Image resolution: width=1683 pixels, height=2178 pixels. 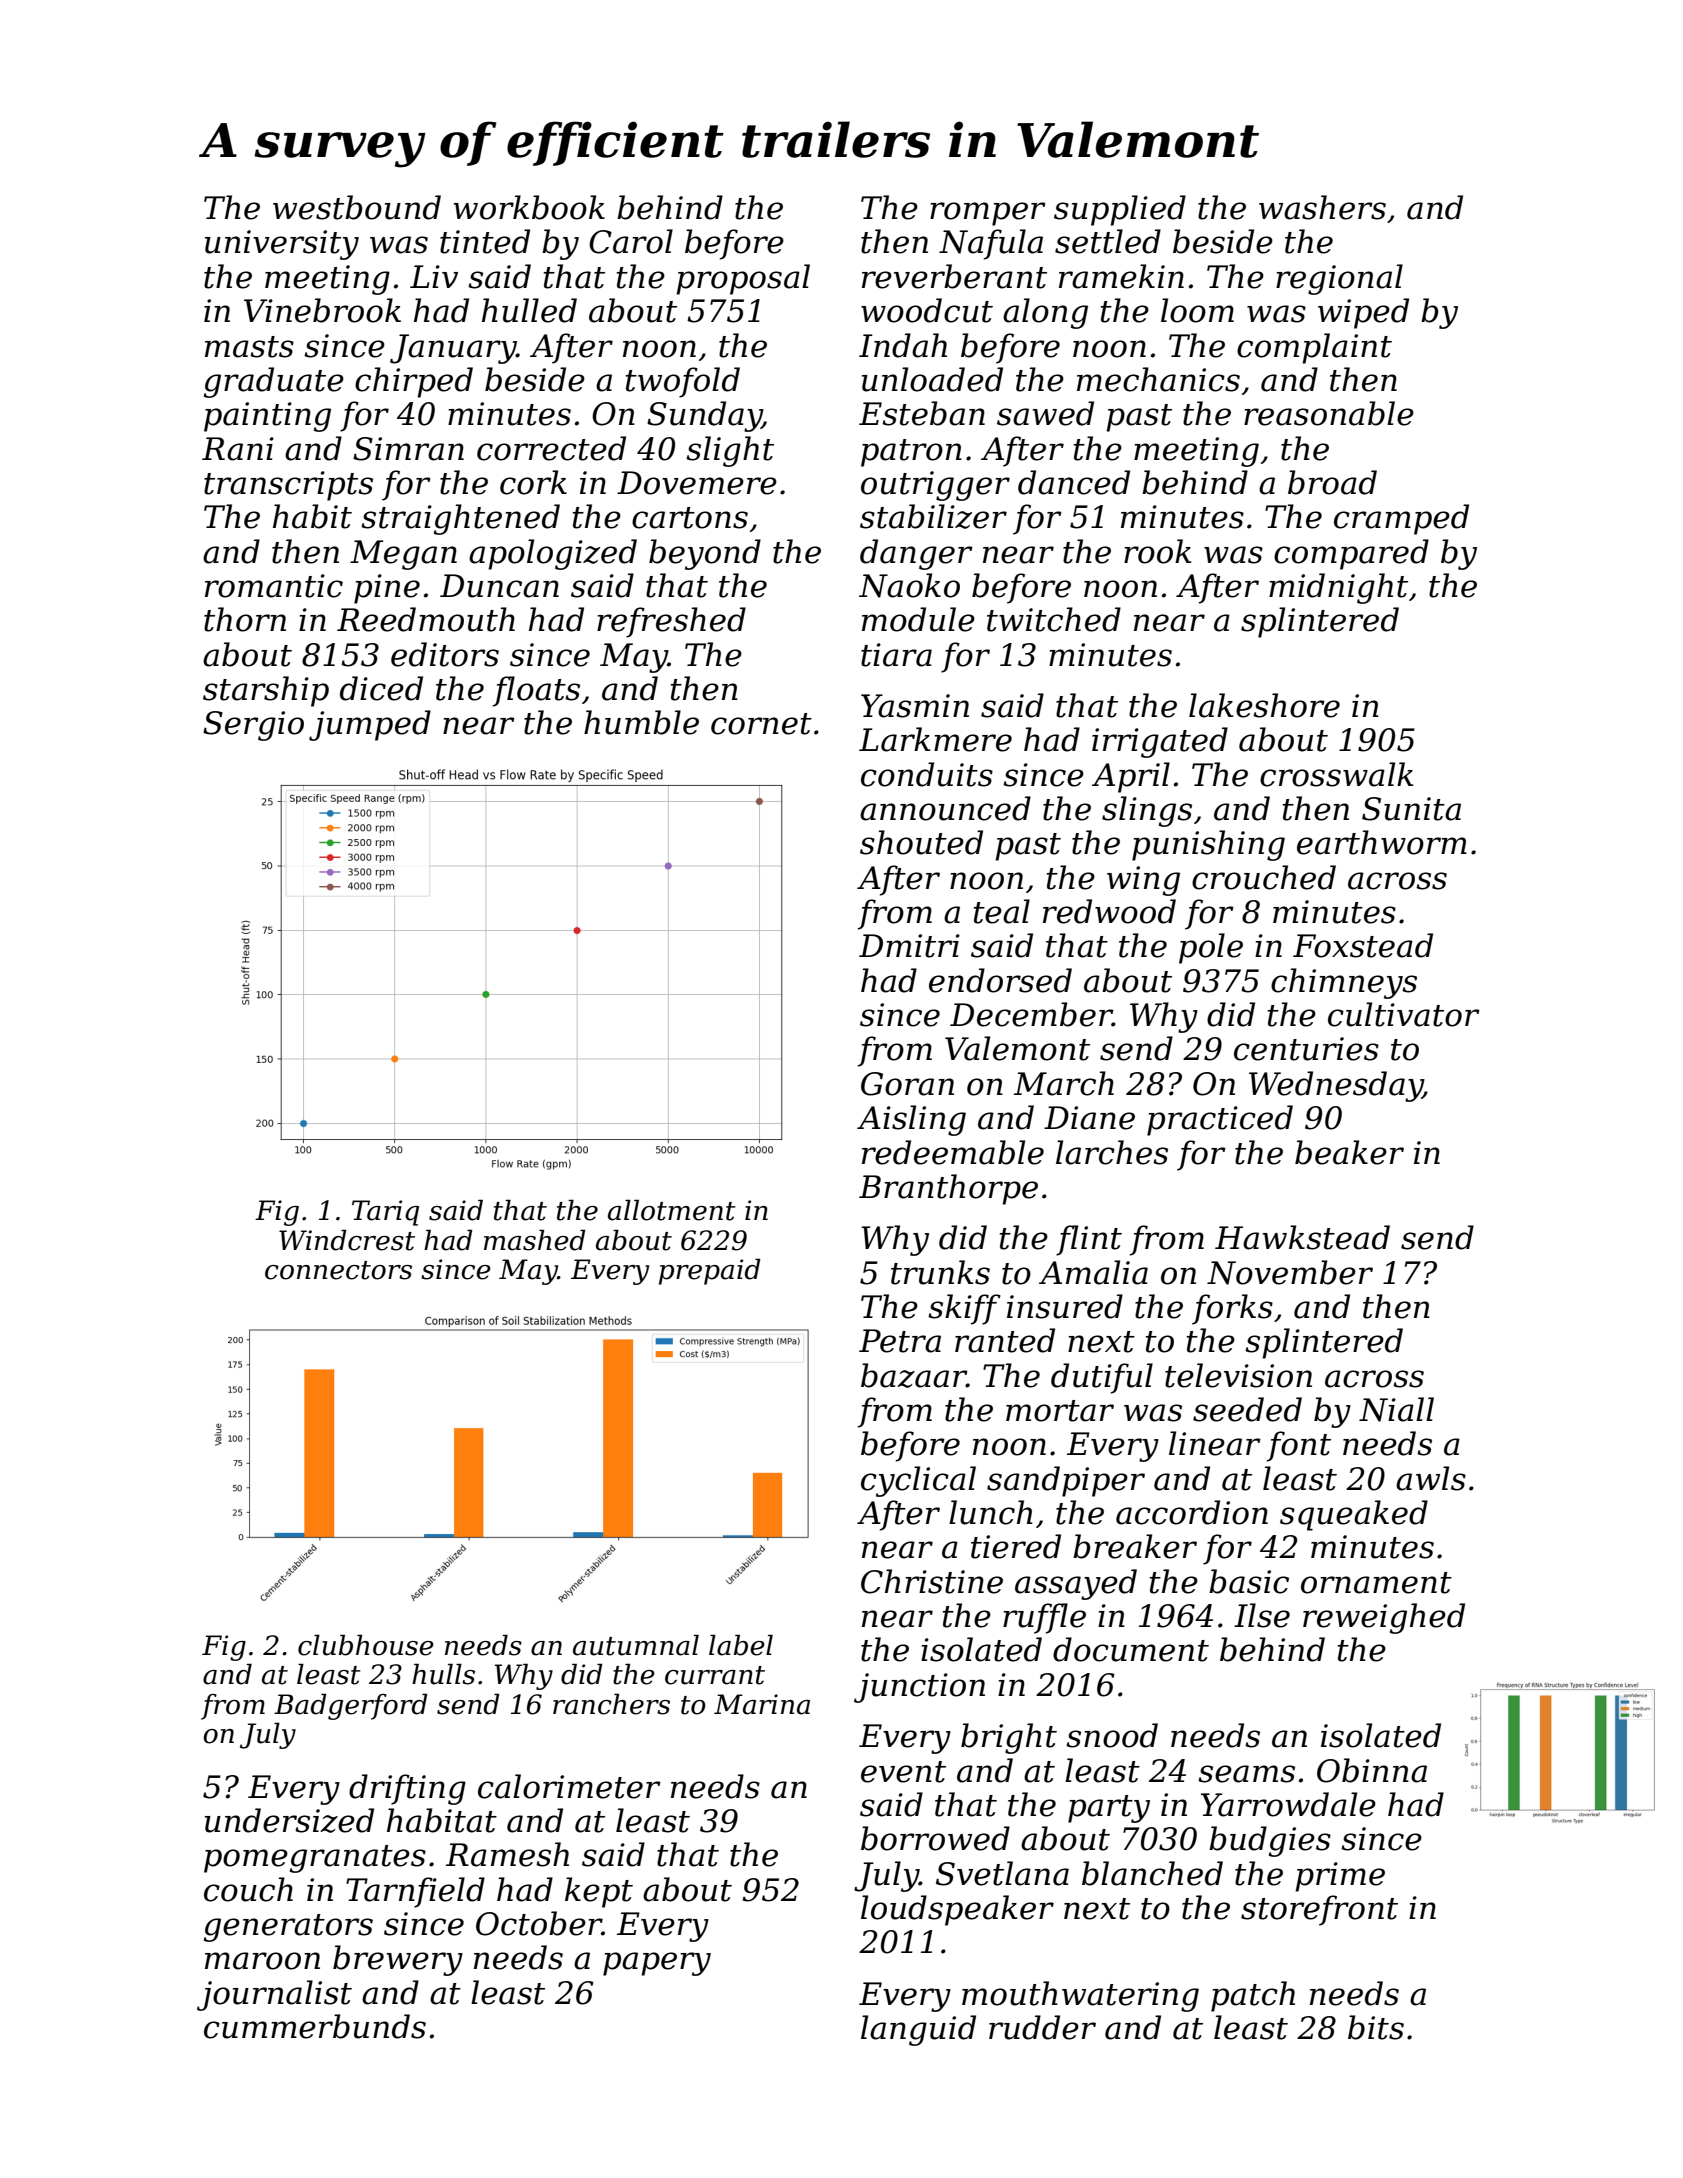 What do you see at coordinates (338, 1270) in the image?
I see `connectors` at bounding box center [338, 1270].
